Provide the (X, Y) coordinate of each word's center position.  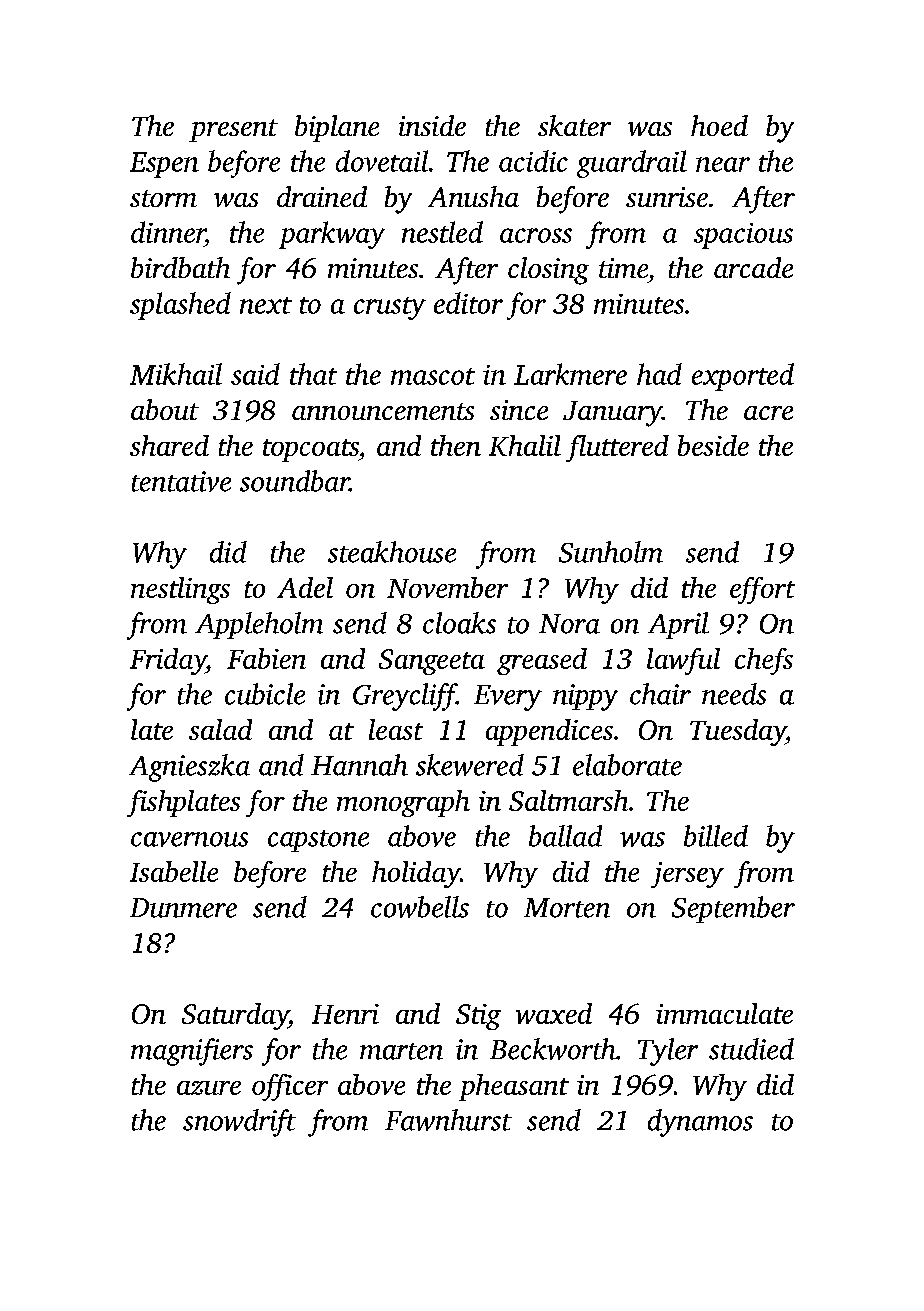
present (233, 130)
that (313, 374)
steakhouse (392, 552)
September (733, 909)
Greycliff (405, 697)
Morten (567, 908)
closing (548, 271)
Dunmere (183, 908)
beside (713, 445)
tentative (181, 481)
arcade (753, 267)
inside (432, 125)
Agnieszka (189, 768)
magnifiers (192, 1052)
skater (574, 125)
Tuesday (738, 732)
